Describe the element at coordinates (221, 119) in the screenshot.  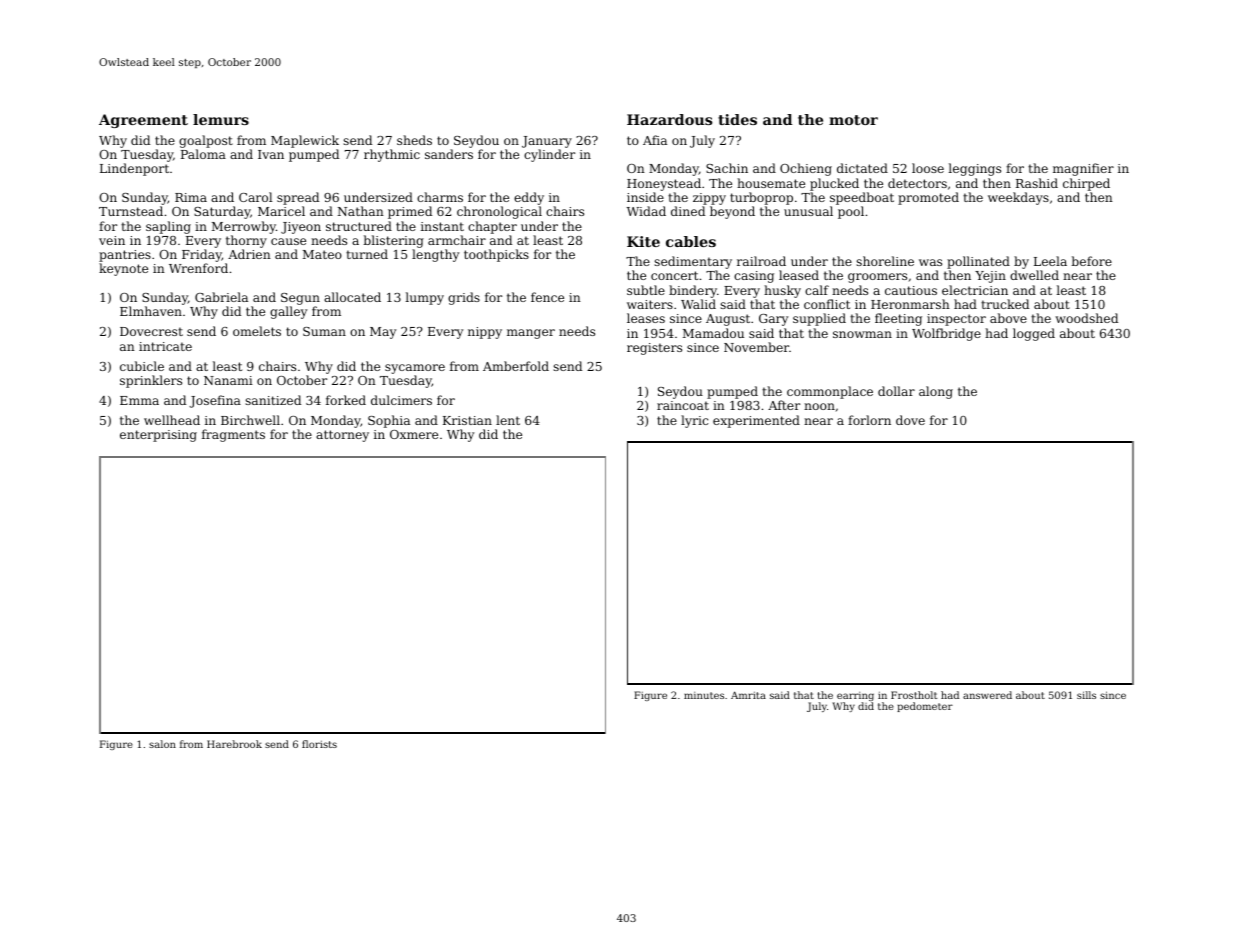
I see `lemurs` at that location.
